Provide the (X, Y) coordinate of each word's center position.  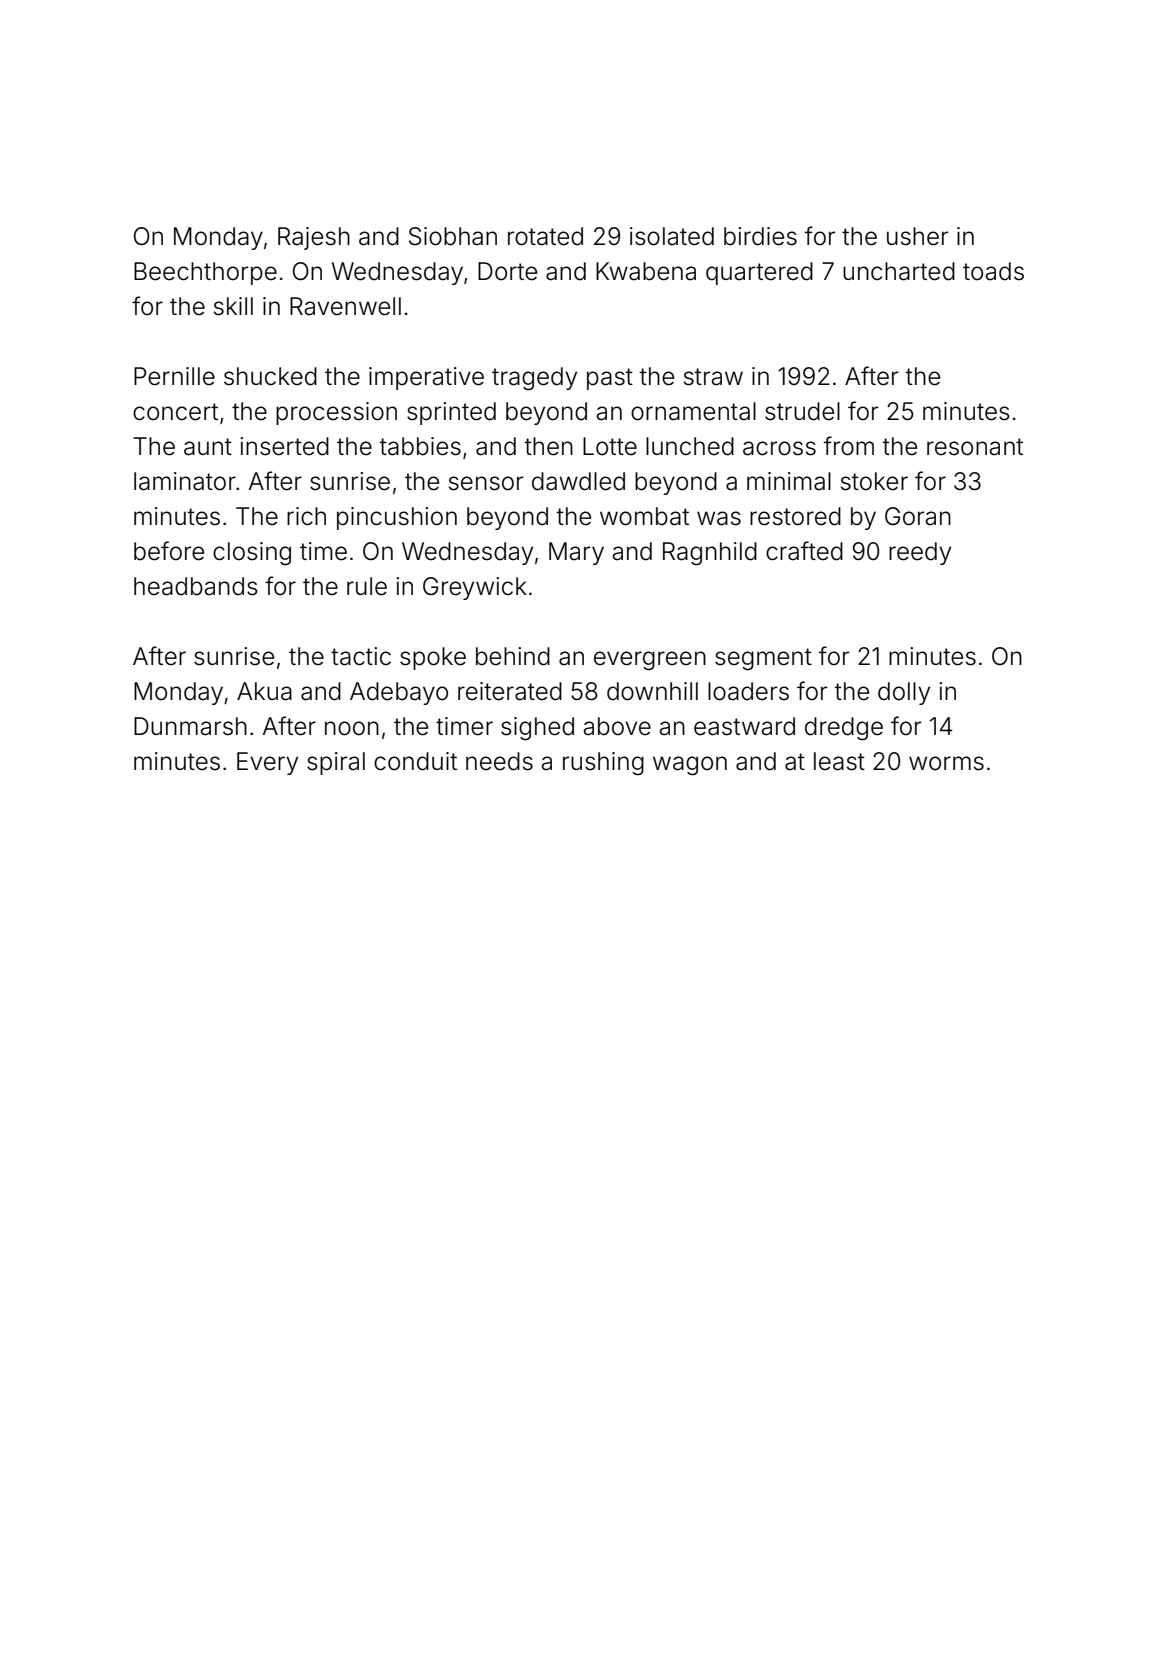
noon (352, 728)
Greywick (475, 588)
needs (499, 761)
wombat (644, 516)
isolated (672, 236)
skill (233, 306)
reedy (920, 553)
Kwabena (646, 271)
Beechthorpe (205, 273)
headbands (196, 586)
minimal (789, 481)
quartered (759, 273)
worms (946, 763)
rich (306, 516)
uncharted (899, 271)
